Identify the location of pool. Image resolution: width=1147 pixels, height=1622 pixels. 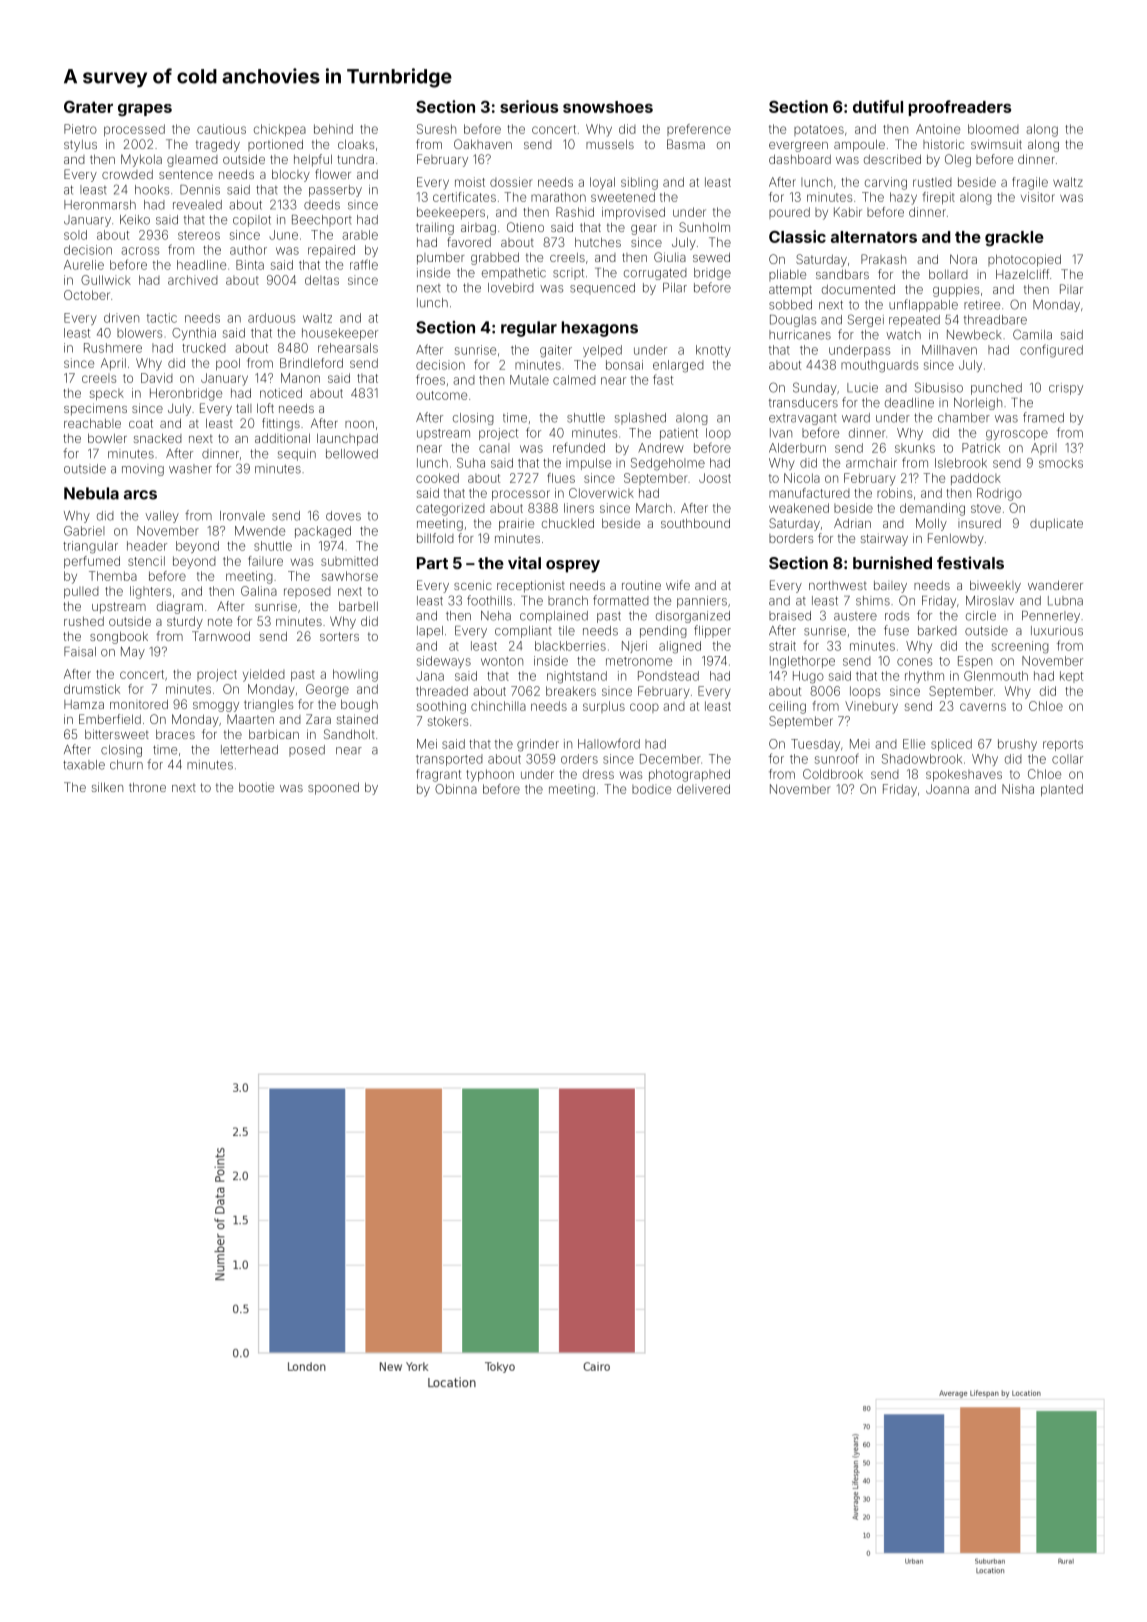
(228, 364).
